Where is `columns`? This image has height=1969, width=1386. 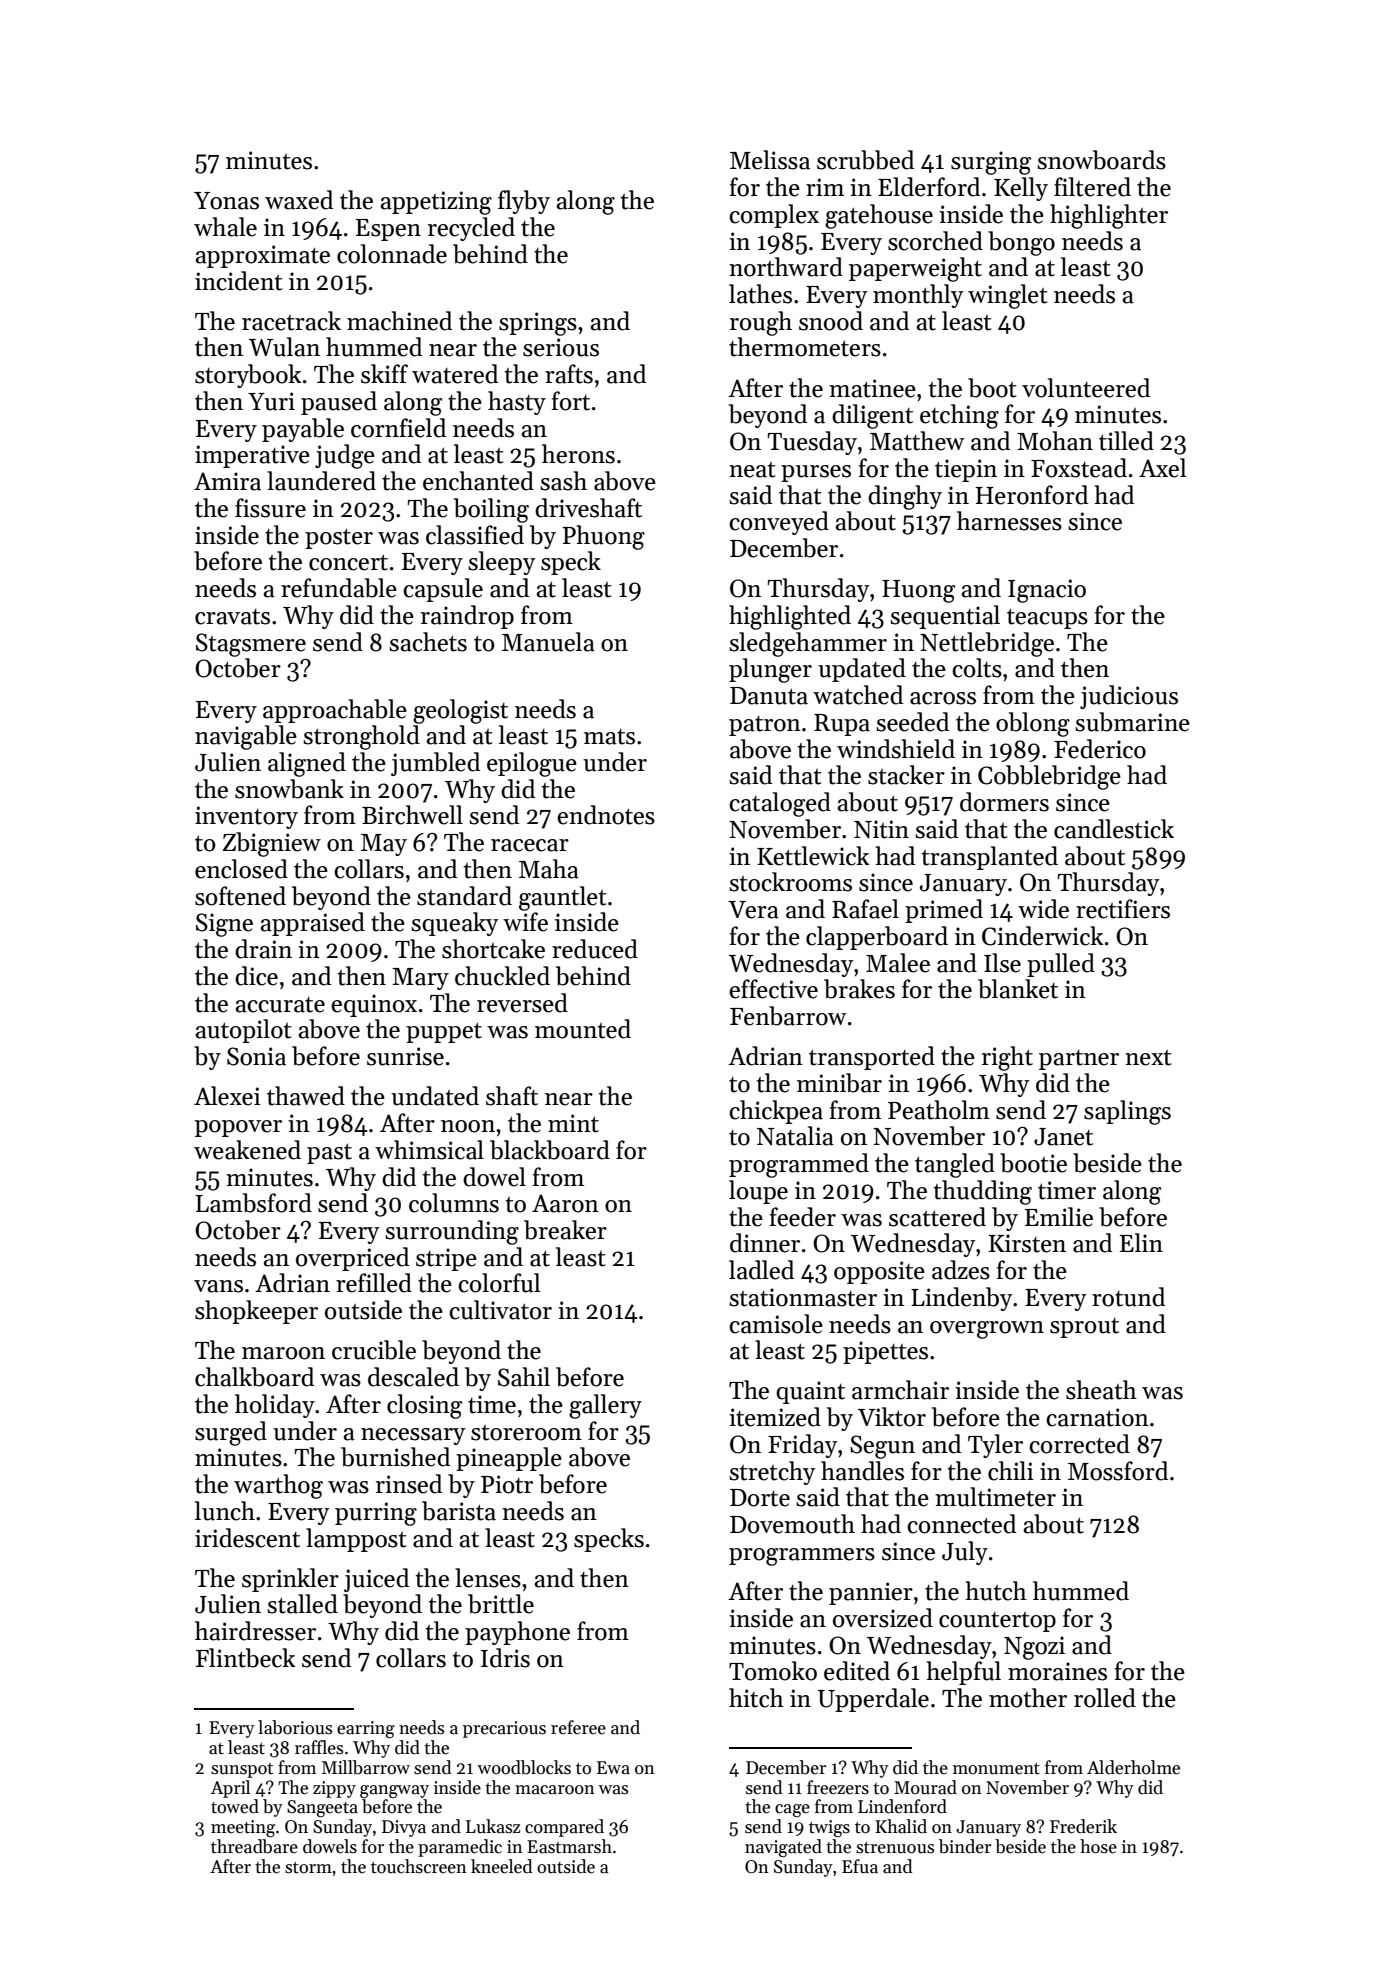
columns is located at coordinates (454, 1203).
